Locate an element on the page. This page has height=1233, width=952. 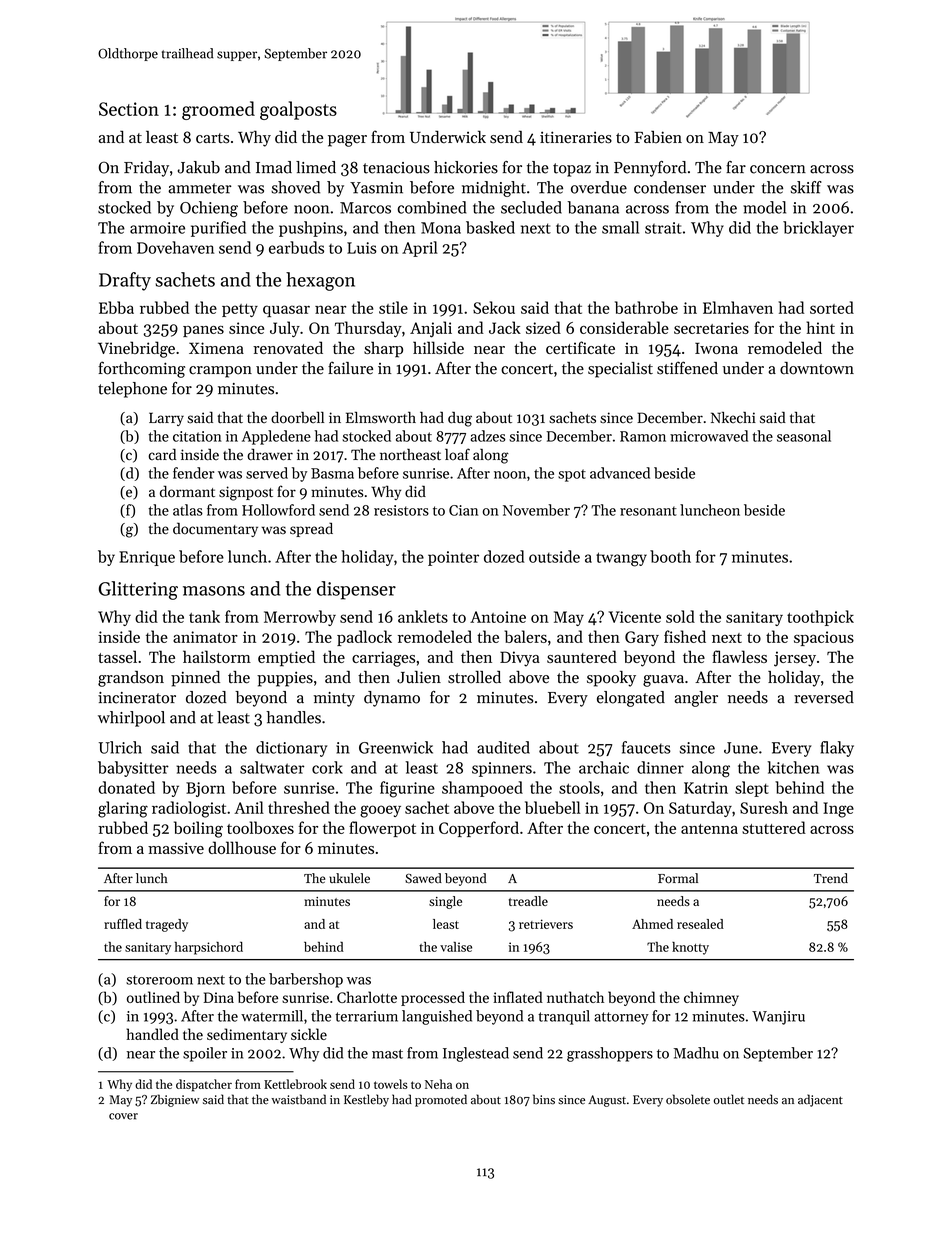
tank is located at coordinates (204, 616).
